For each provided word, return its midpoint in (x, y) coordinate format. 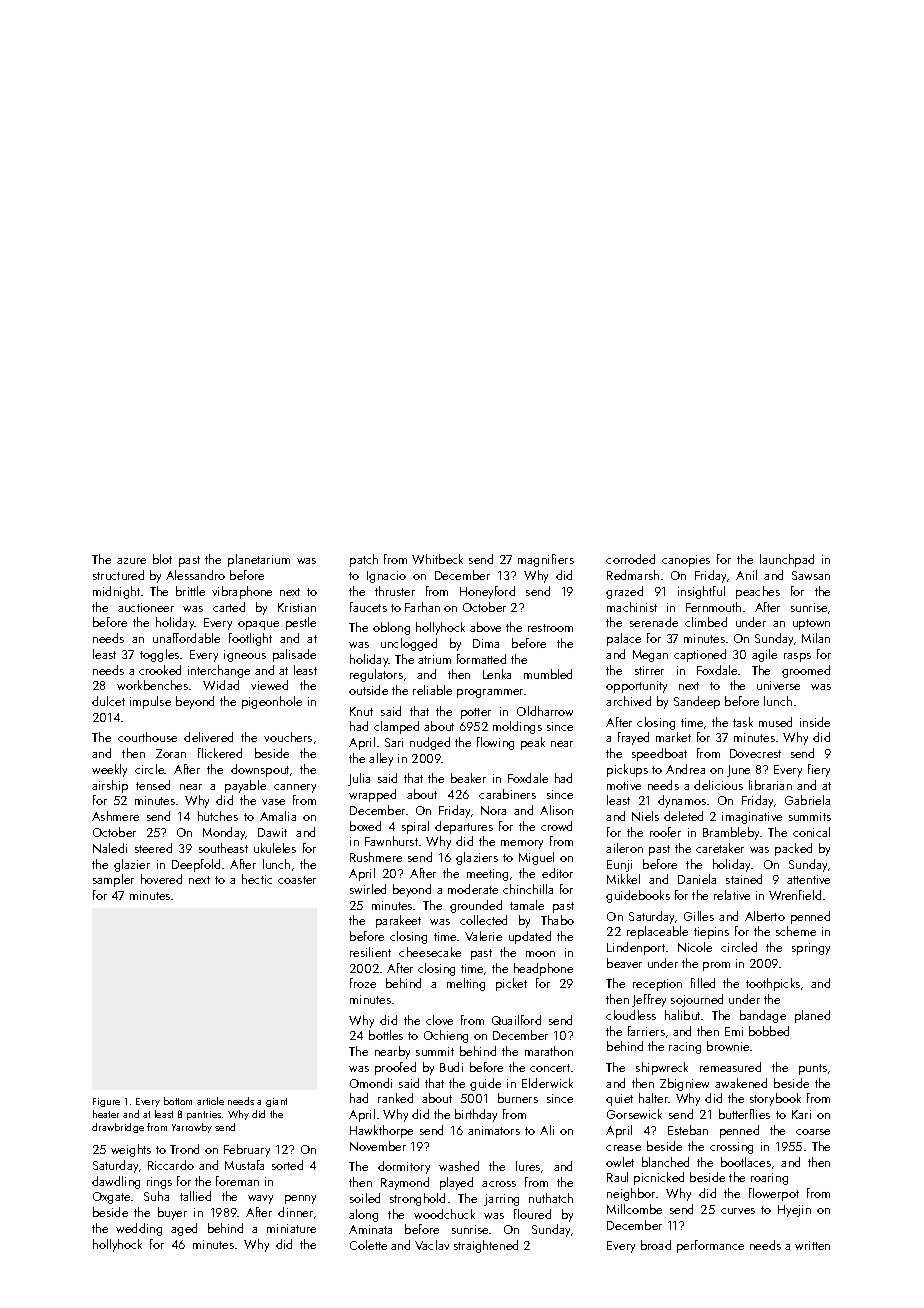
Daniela (697, 879)
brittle (190, 591)
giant (276, 1102)
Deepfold (196, 865)
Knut (361, 711)
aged (184, 1229)
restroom (550, 628)
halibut (682, 1015)
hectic (257, 879)
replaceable (657, 932)
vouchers (288, 737)
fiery (819, 770)
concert (550, 1068)
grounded (476, 906)
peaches (758, 592)
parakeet (398, 921)
